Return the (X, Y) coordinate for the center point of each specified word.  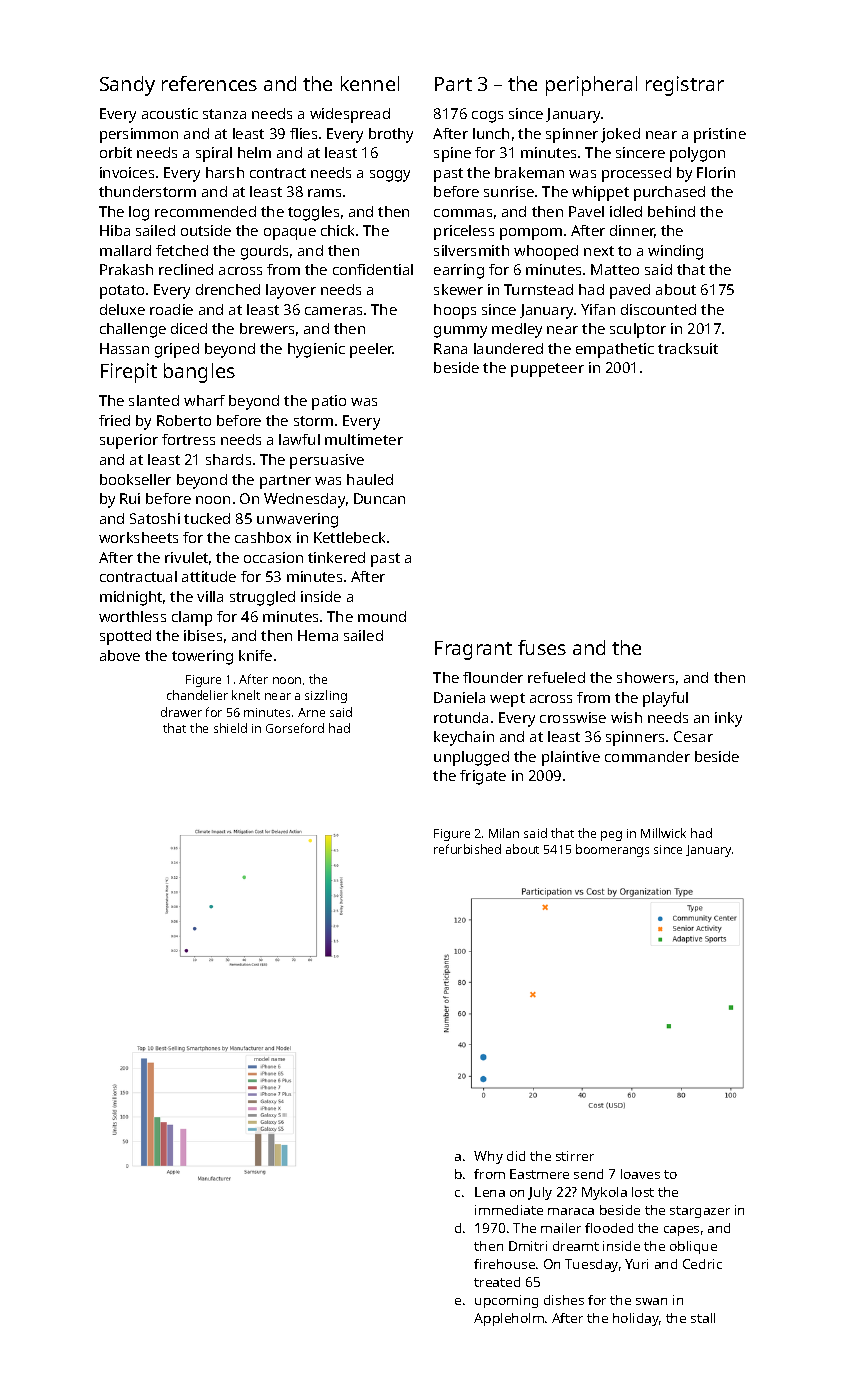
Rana (450, 348)
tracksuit (688, 348)
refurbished (467, 849)
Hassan (124, 348)
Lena (490, 1192)
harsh (225, 172)
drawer (181, 712)
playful (665, 699)
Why (488, 1157)
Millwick (663, 833)
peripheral (591, 86)
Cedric (702, 1264)
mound (382, 616)
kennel (370, 83)
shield (230, 728)
